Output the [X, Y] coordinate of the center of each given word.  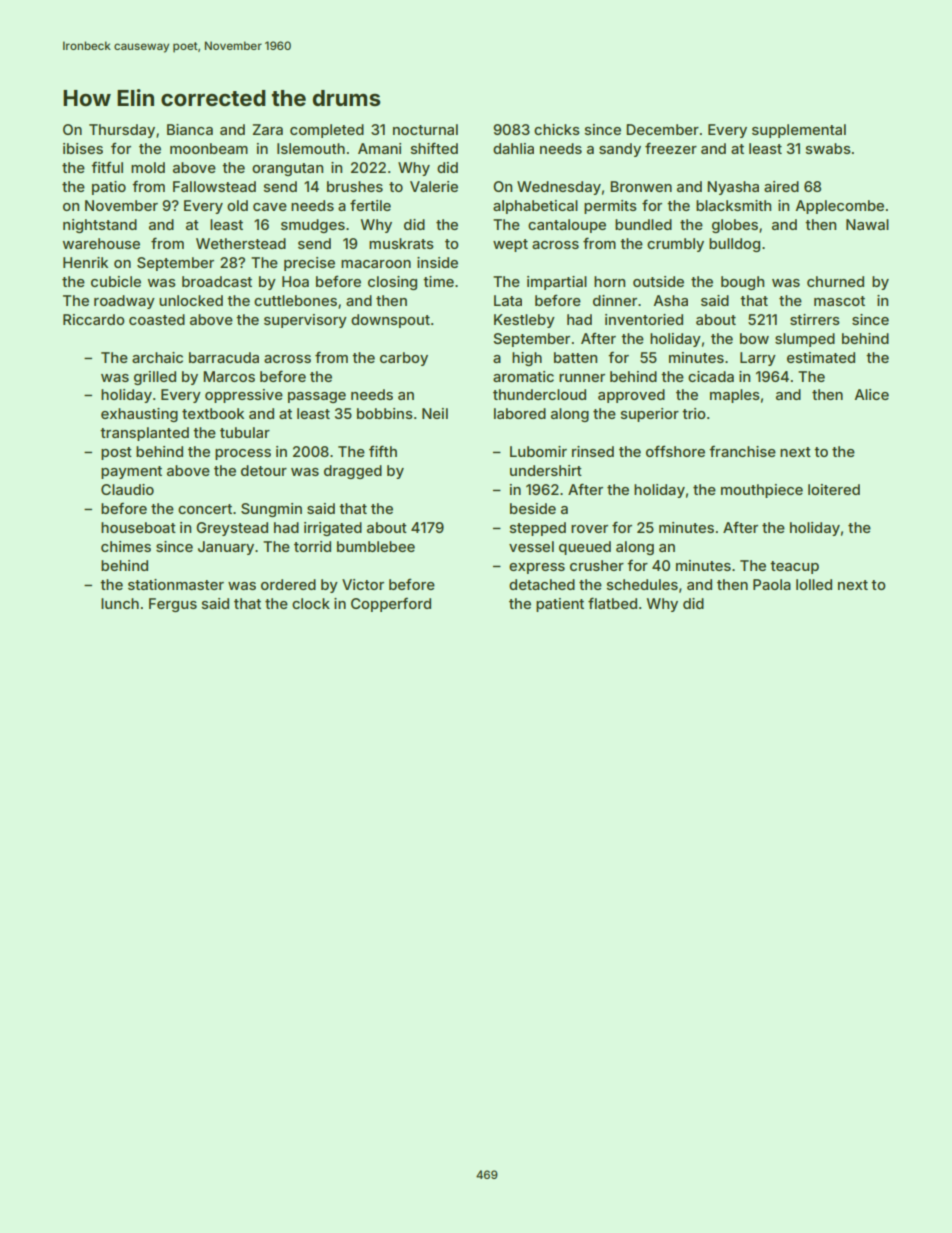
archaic [157, 357]
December [662, 129]
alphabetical [535, 207]
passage [317, 397]
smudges [313, 226]
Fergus [173, 605]
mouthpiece [762, 491]
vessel [531, 546]
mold [148, 167]
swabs [828, 148]
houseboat [138, 527]
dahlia [513, 148]
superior [650, 415]
